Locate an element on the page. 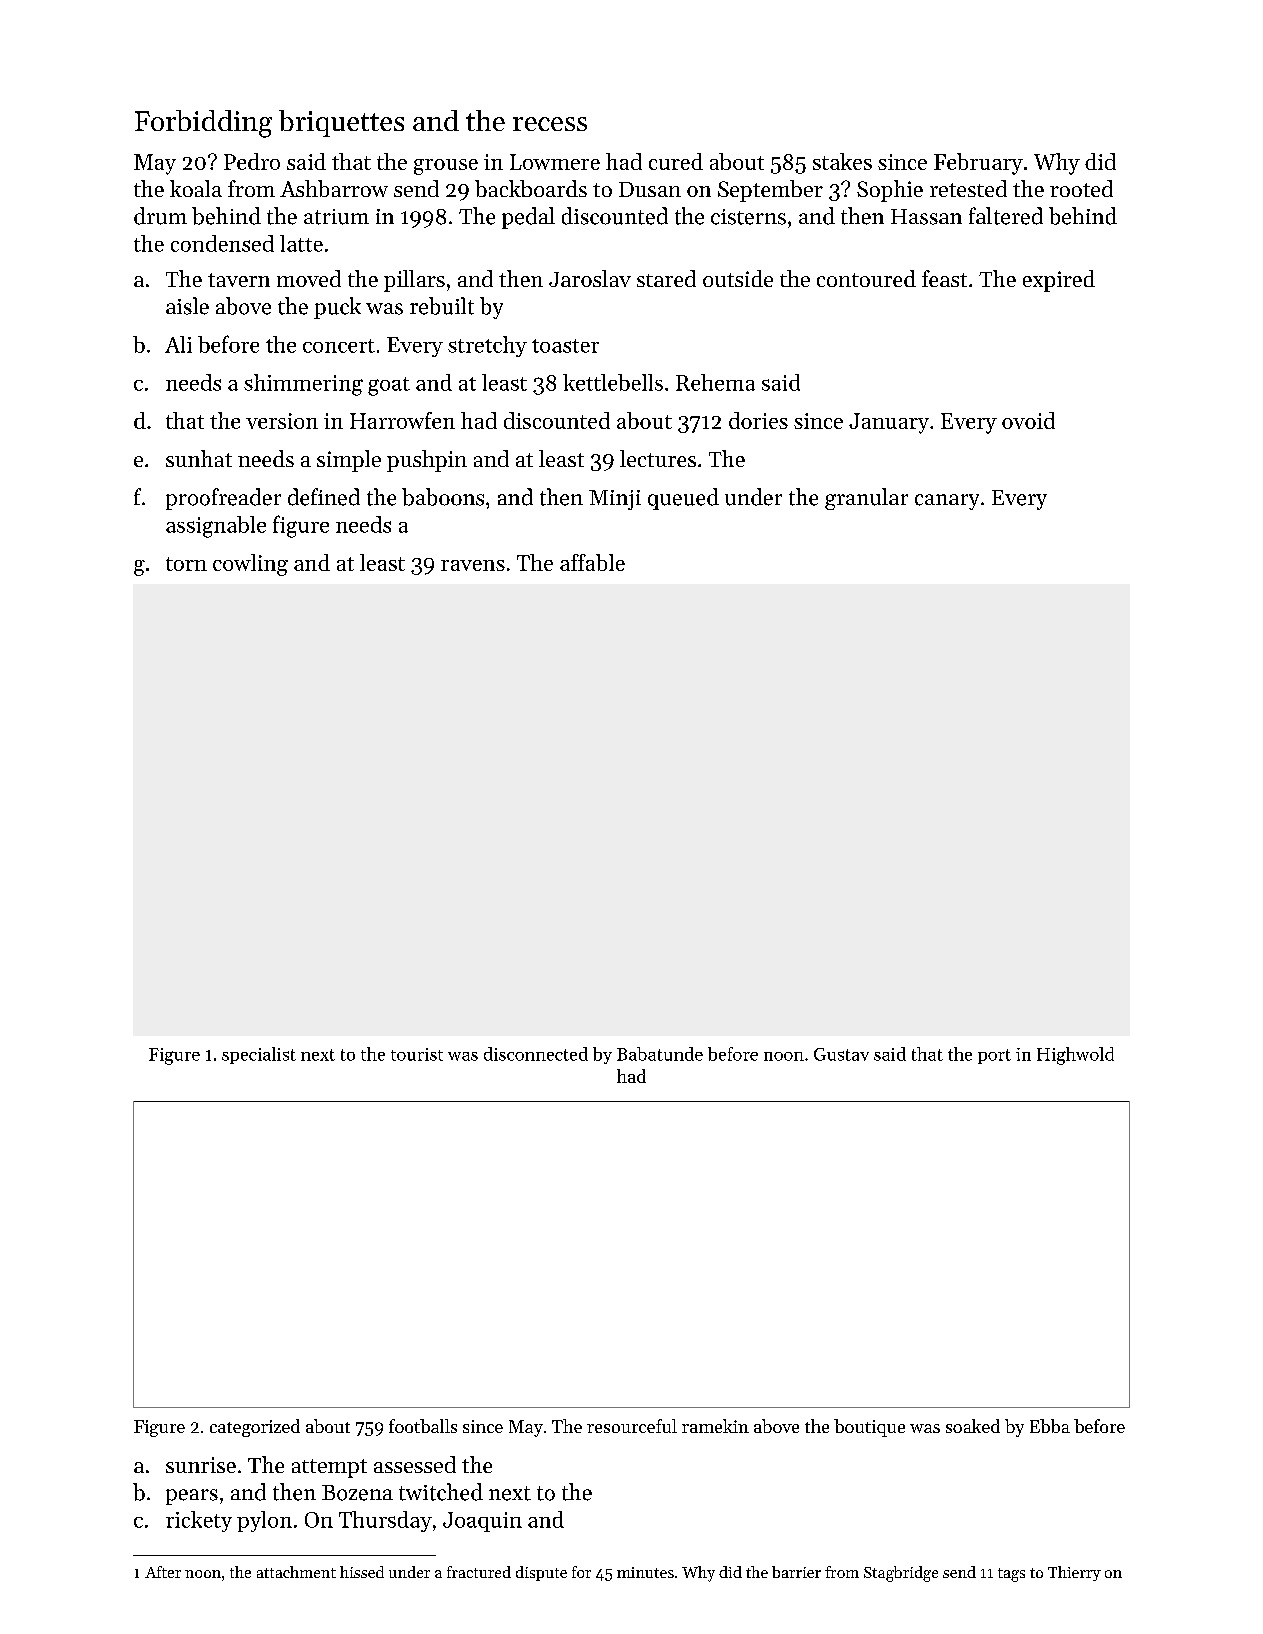  boutique is located at coordinates (869, 1428).
